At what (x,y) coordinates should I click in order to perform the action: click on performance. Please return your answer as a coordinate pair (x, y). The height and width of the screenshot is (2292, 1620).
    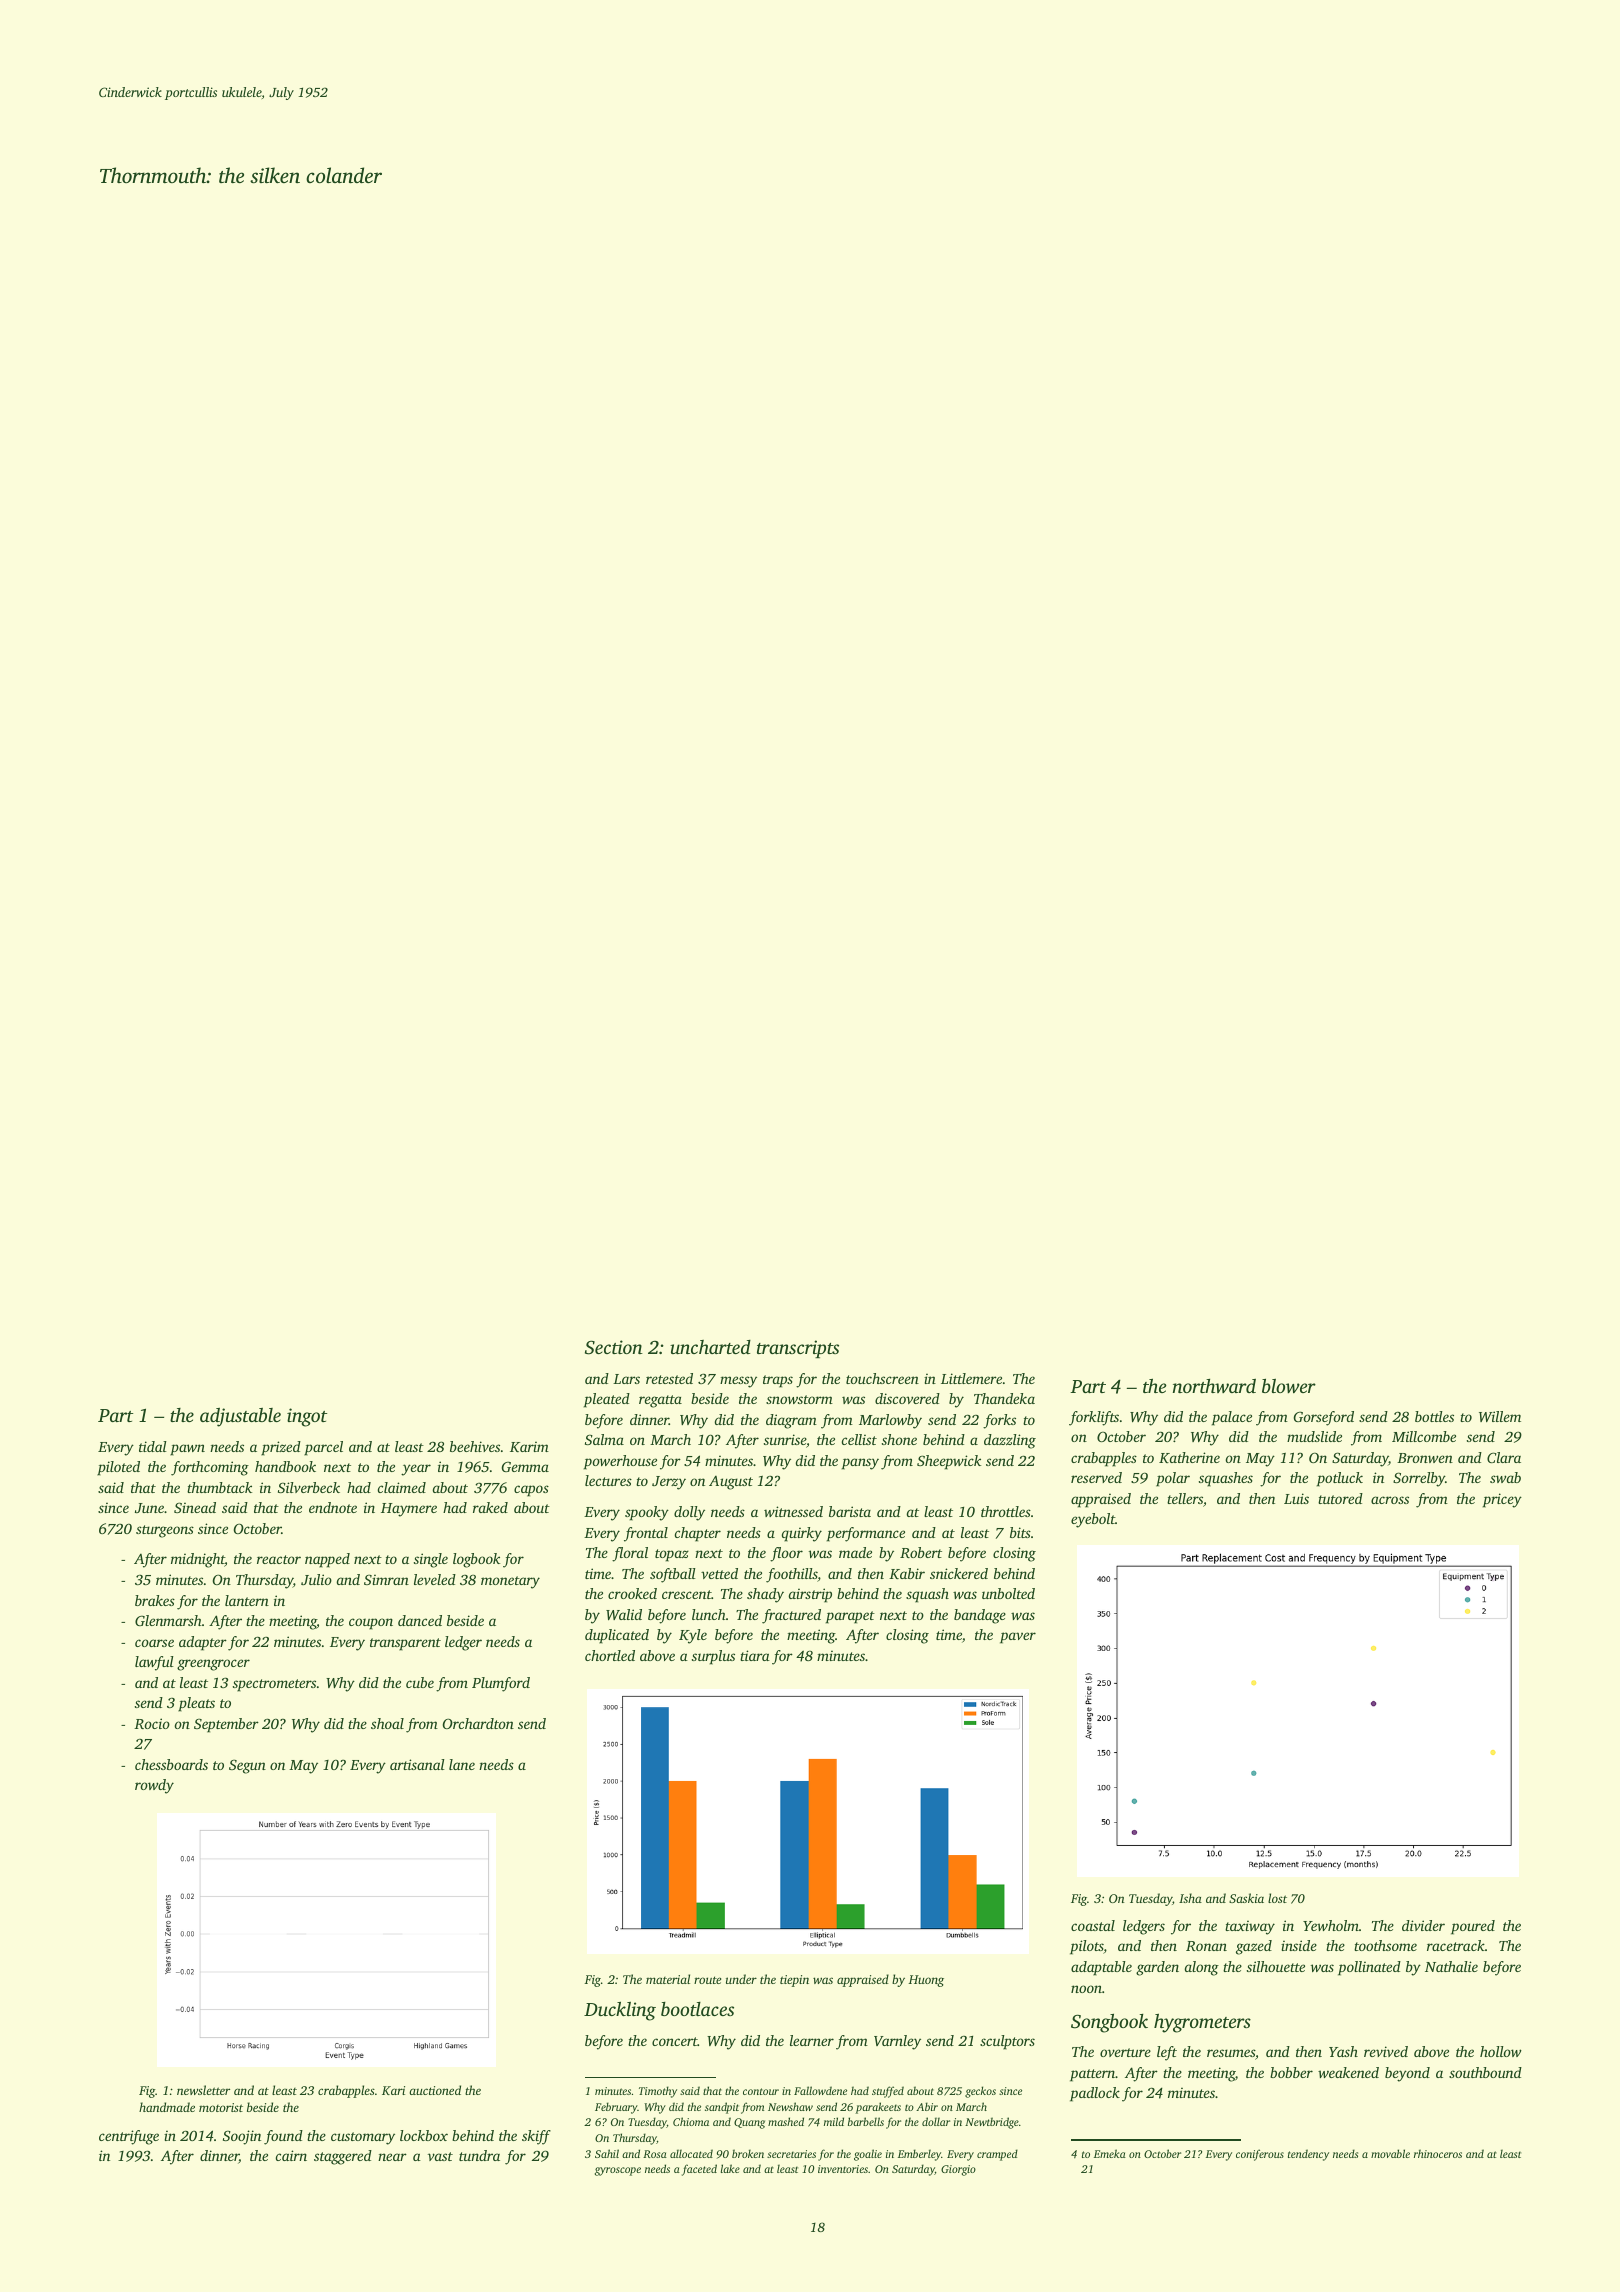
    Looking at the image, I should click on (866, 1534).
